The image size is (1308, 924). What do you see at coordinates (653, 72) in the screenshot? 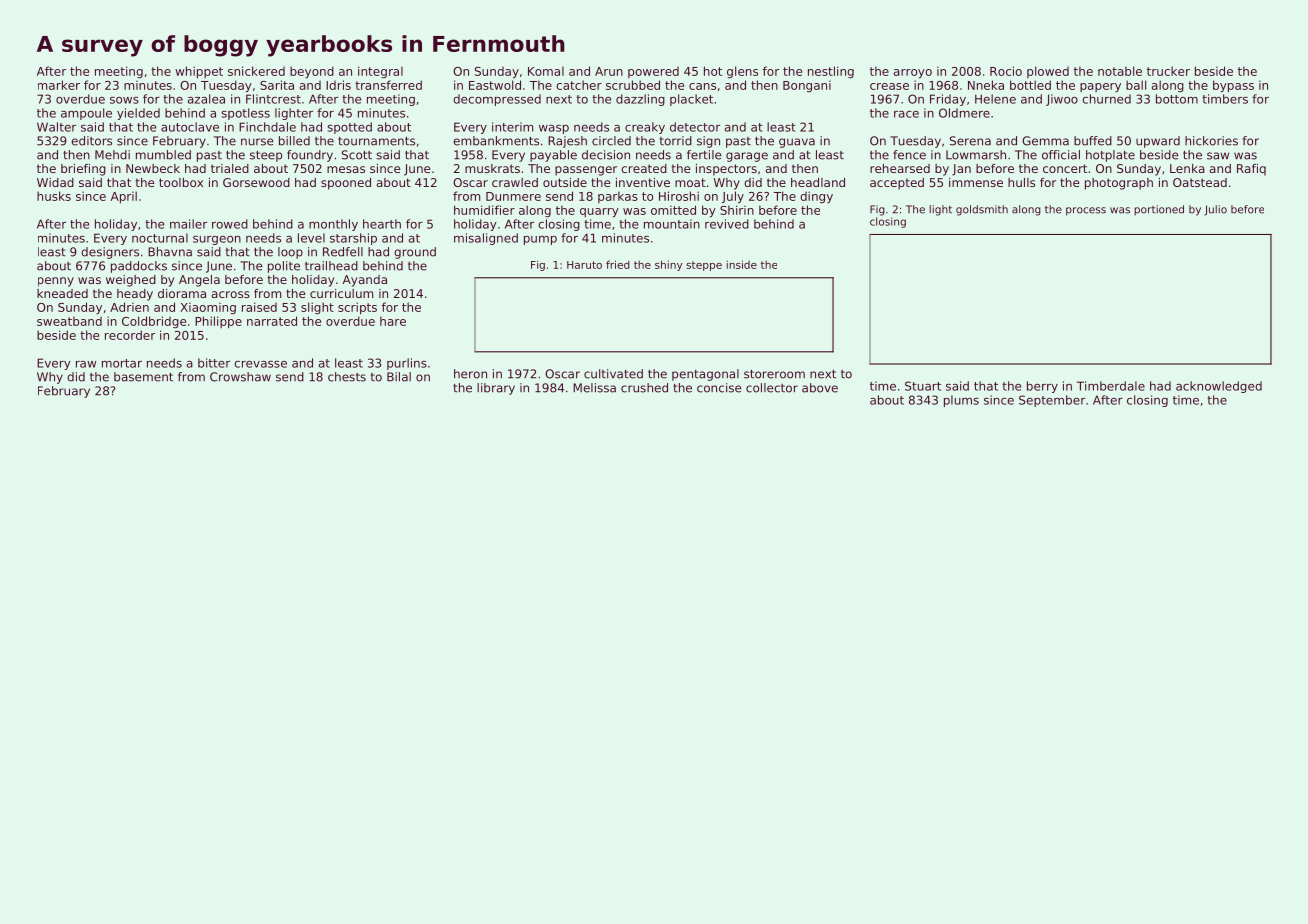
I see `powered` at bounding box center [653, 72].
